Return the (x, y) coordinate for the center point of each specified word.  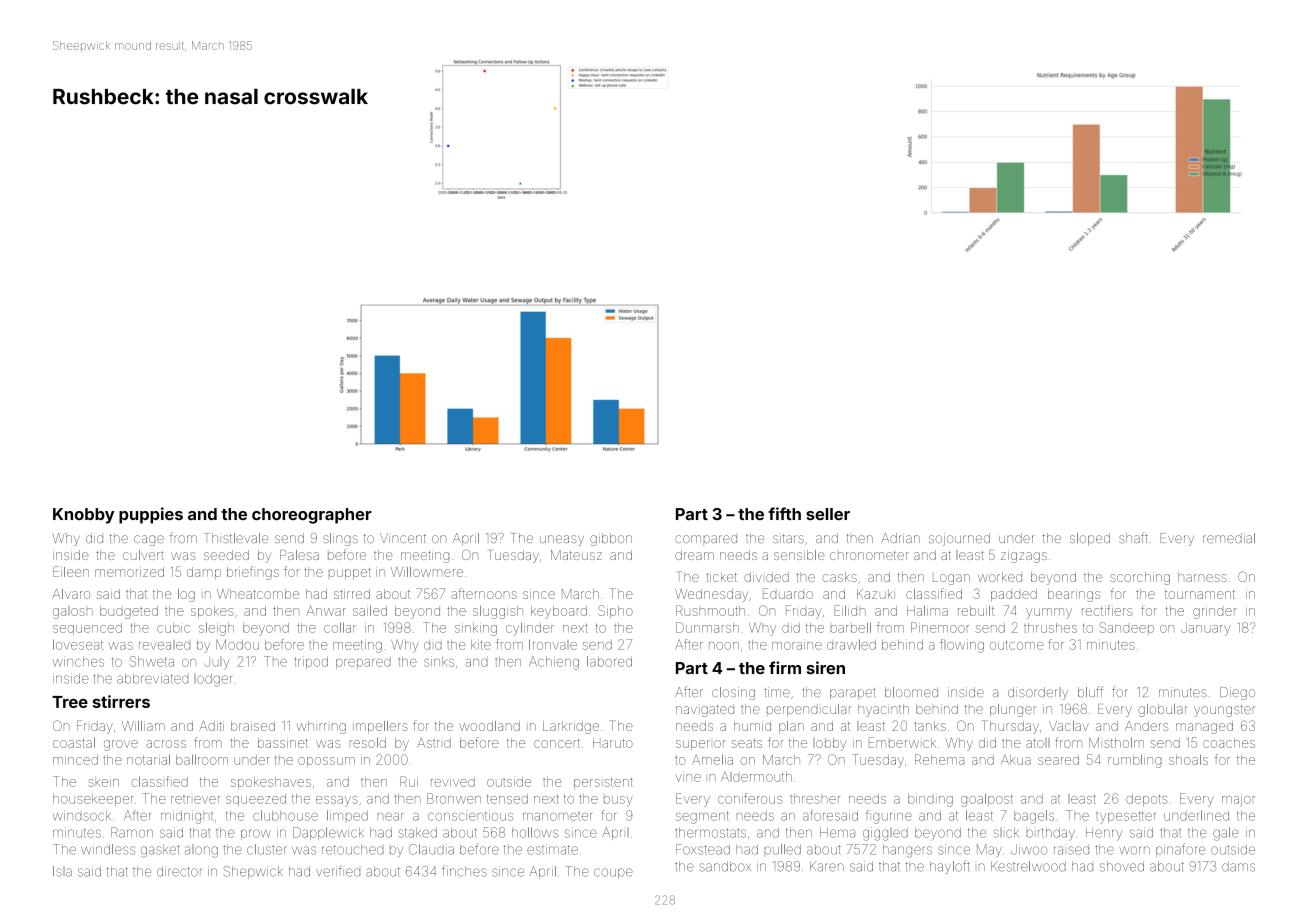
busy (618, 801)
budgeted (129, 612)
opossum (326, 762)
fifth (784, 513)
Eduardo (788, 593)
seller (828, 514)
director (179, 871)
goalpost (987, 800)
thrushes (1050, 628)
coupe (613, 873)
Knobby (83, 516)
